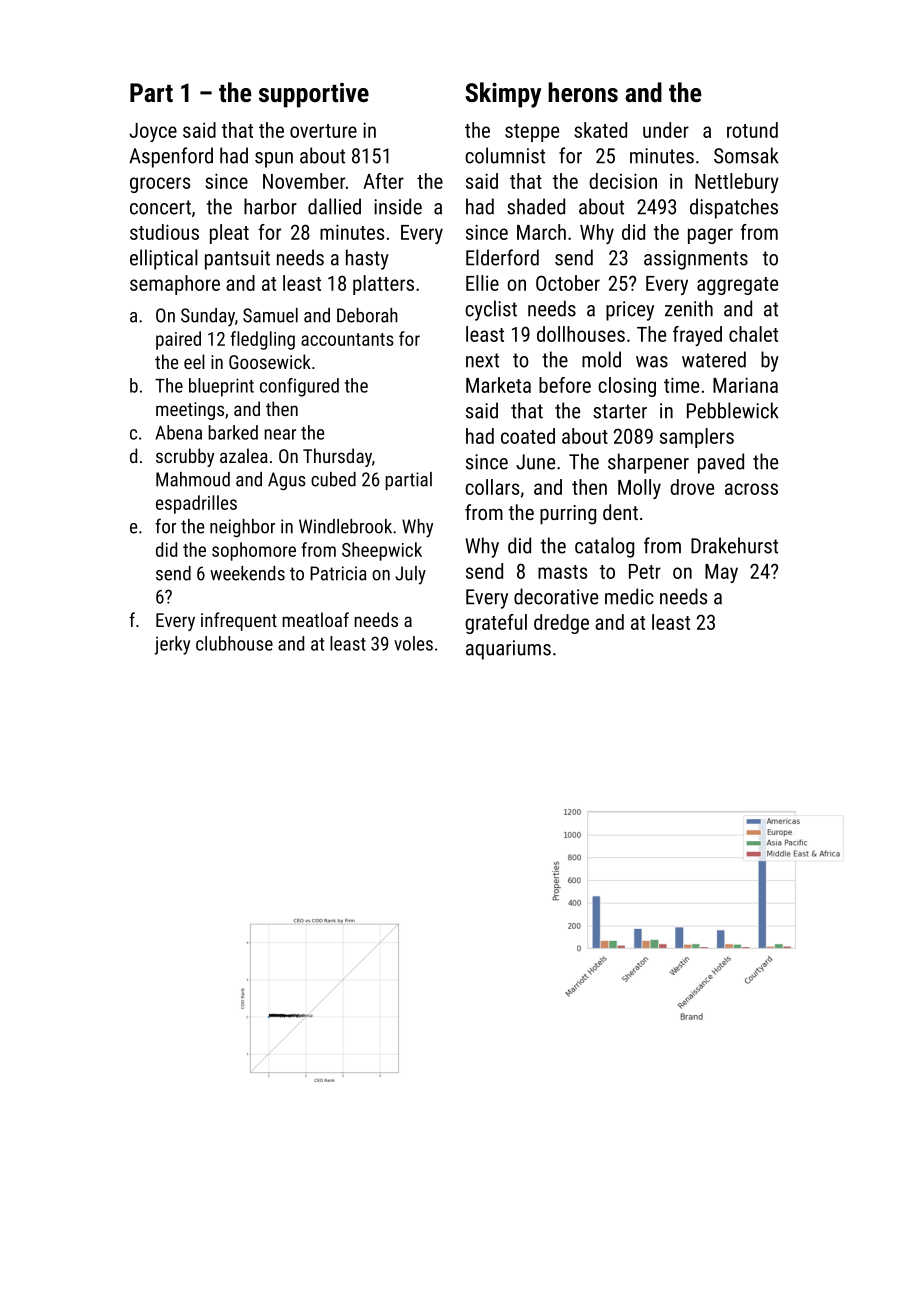 This image has width=908, height=1316. Describe the element at coordinates (229, 234) in the image. I see `pleat` at that location.
